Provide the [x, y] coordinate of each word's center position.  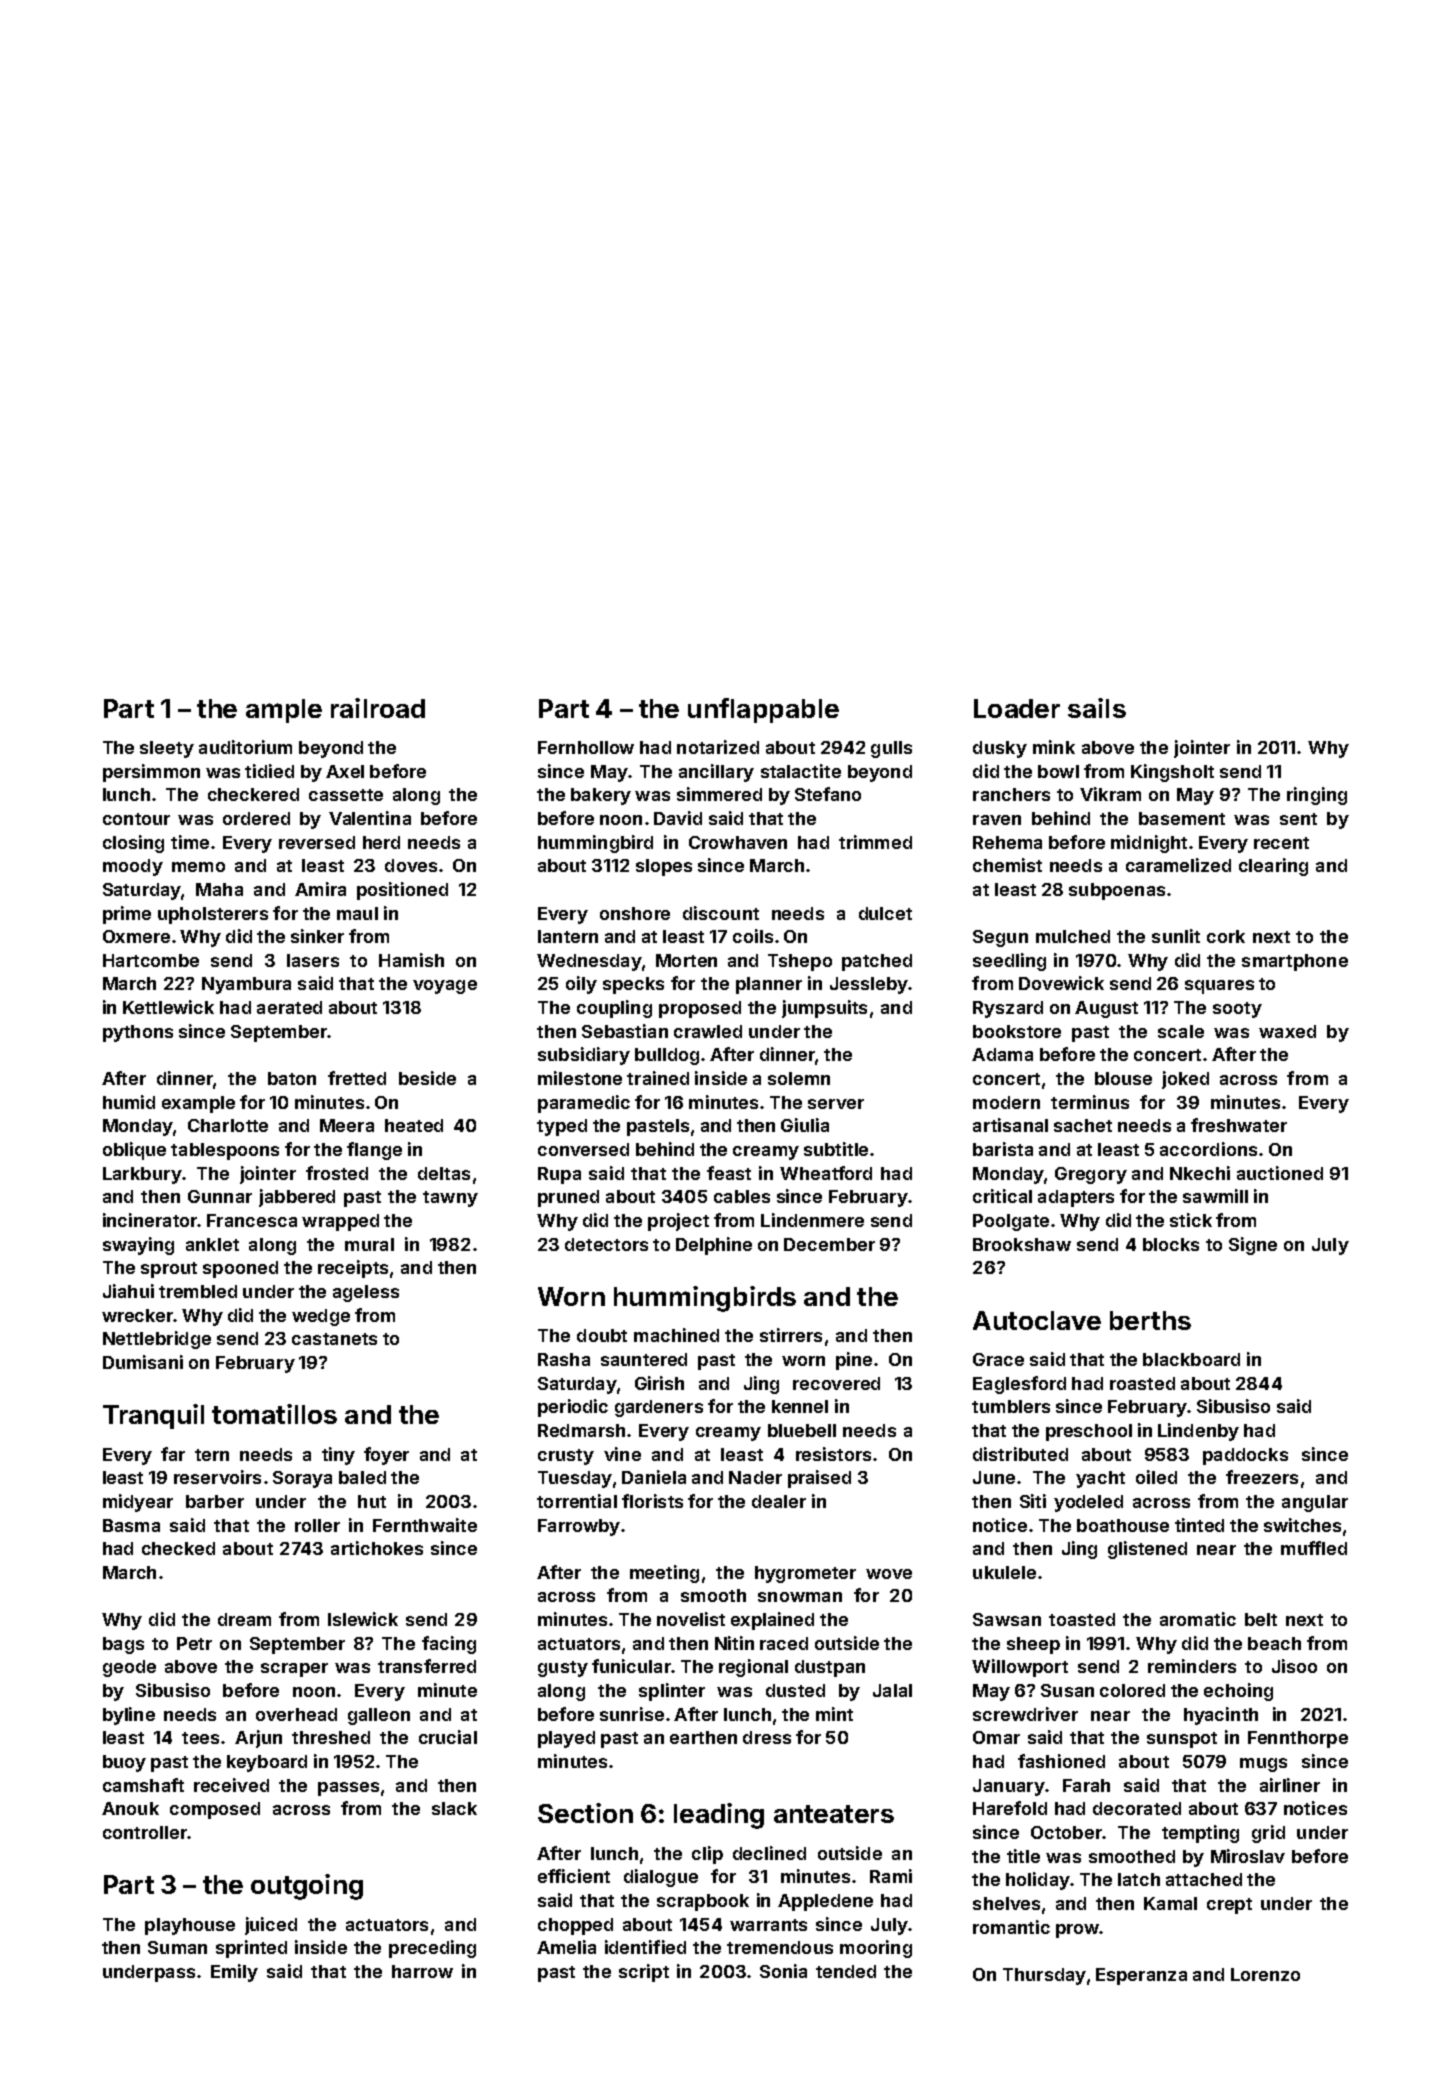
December [829, 1244]
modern [1006, 1102]
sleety [167, 749]
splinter [672, 1692]
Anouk [130, 1808]
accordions [1208, 1149]
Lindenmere [812, 1220]
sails [1097, 708]
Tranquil [153, 1416]
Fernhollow [586, 747]
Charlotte [228, 1125]
